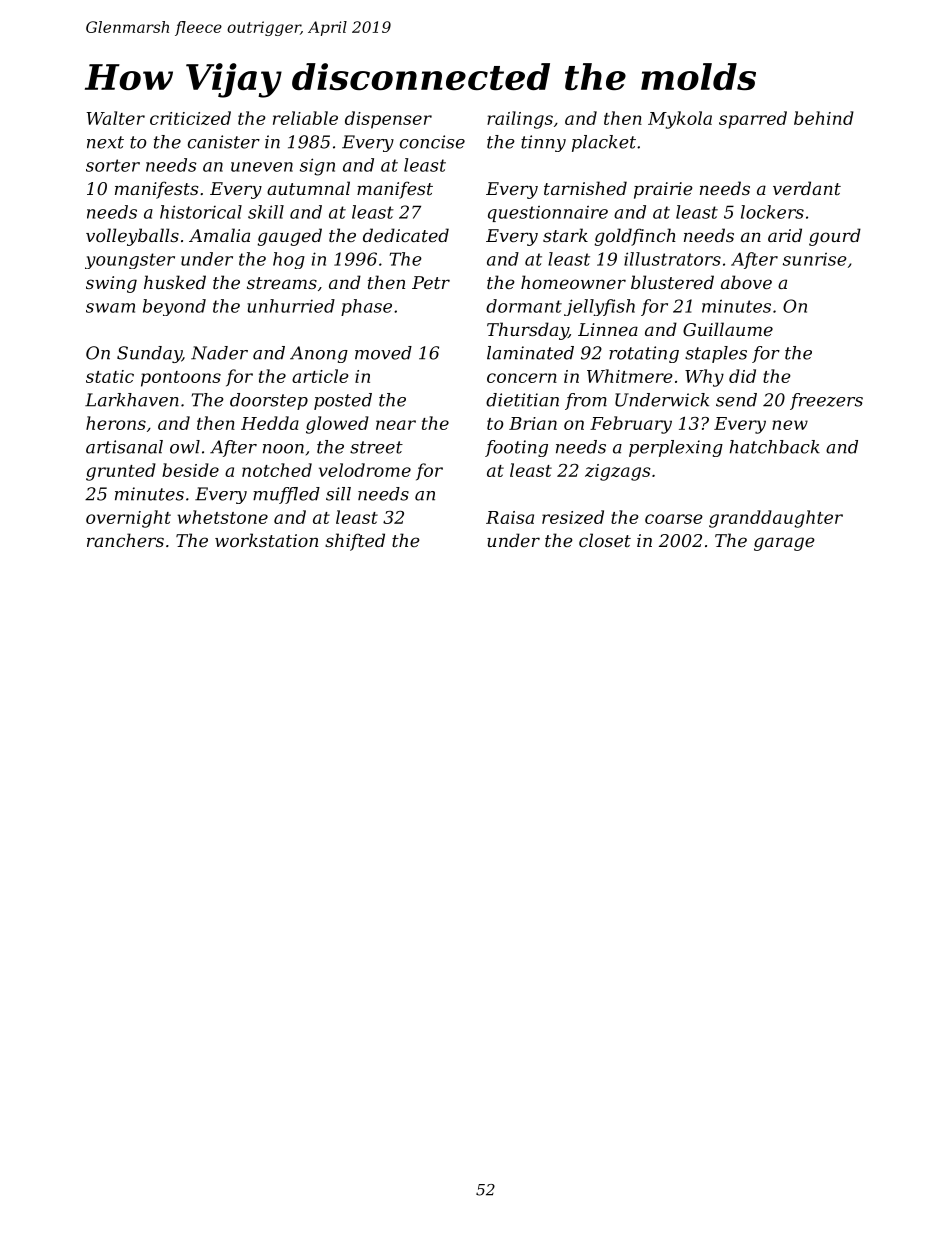  What do you see at coordinates (585, 188) in the screenshot?
I see `tarnished` at bounding box center [585, 188].
